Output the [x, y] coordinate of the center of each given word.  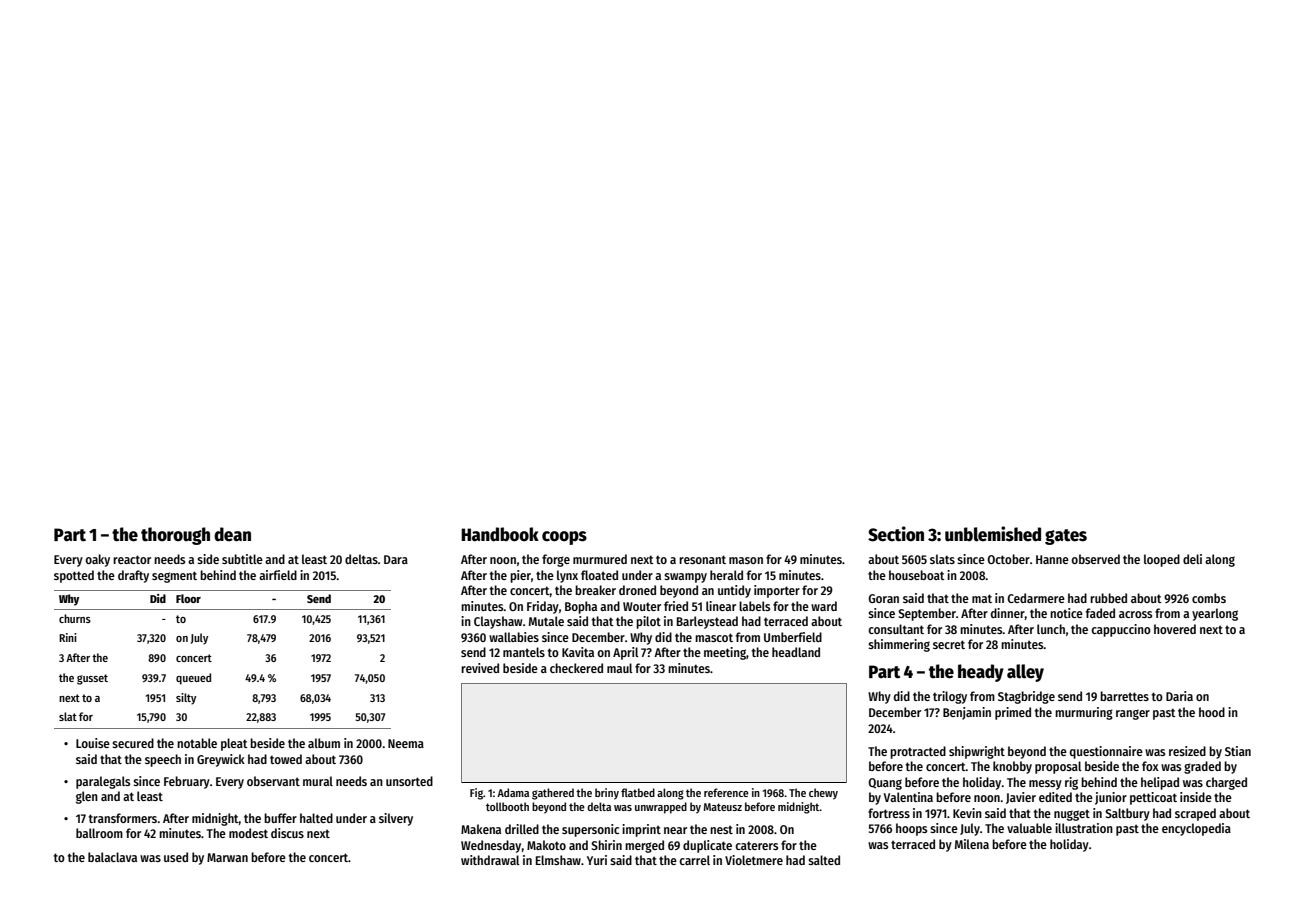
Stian [1238, 751]
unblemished [993, 534]
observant [273, 781]
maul [620, 668]
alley [1025, 673]
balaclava [112, 857]
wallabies [514, 637]
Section [896, 534]
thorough [175, 536]
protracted [918, 752]
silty [186, 699]
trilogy [950, 697]
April [626, 653]
